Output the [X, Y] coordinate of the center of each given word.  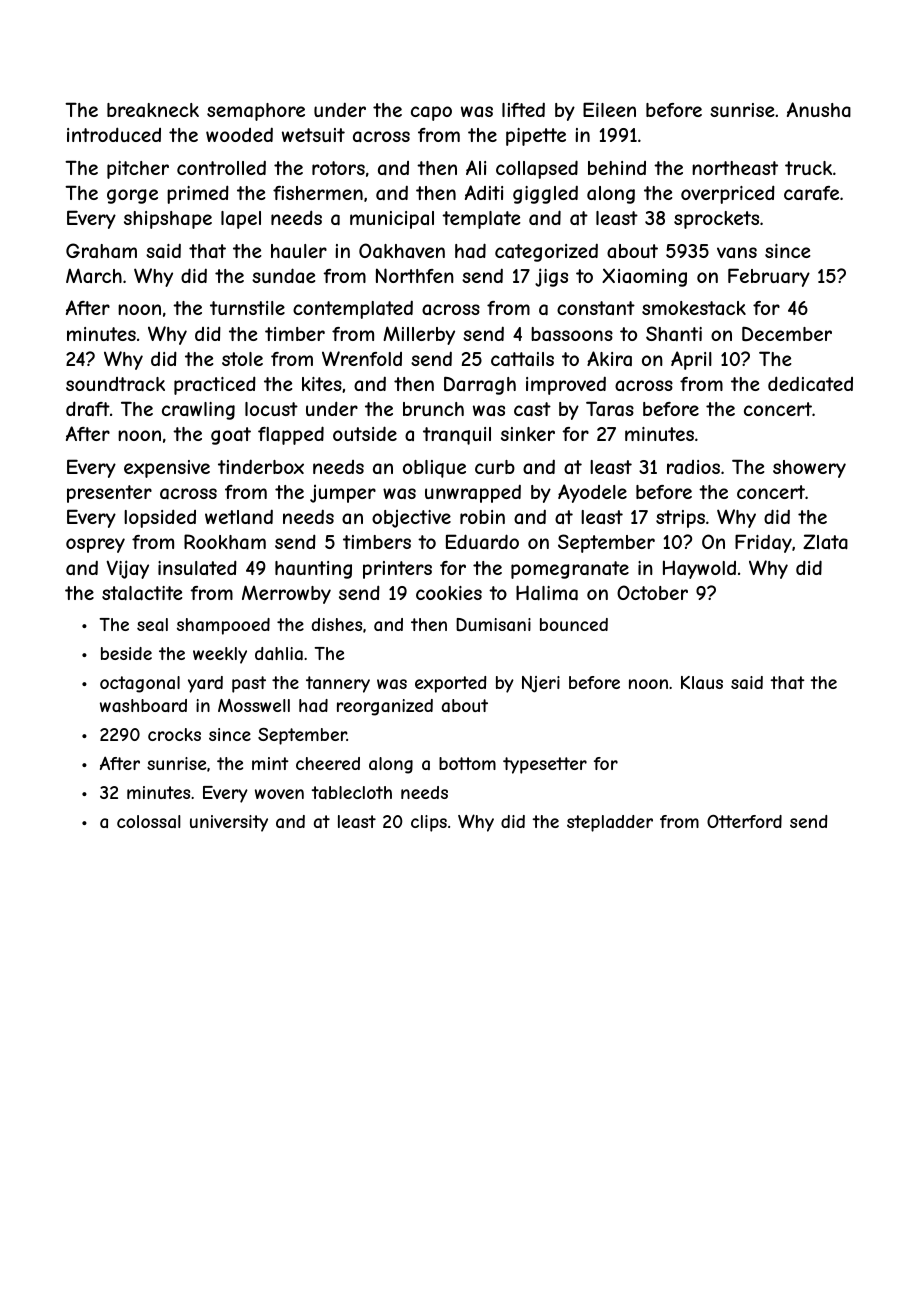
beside [126, 653]
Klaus [702, 682]
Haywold [699, 569]
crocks [174, 734]
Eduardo [482, 542]
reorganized [385, 707]
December [787, 333]
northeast [735, 168]
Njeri [541, 684]
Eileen [609, 109]
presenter [109, 494]
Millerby [419, 335]
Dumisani [493, 624]
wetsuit [313, 135]
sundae [283, 275]
